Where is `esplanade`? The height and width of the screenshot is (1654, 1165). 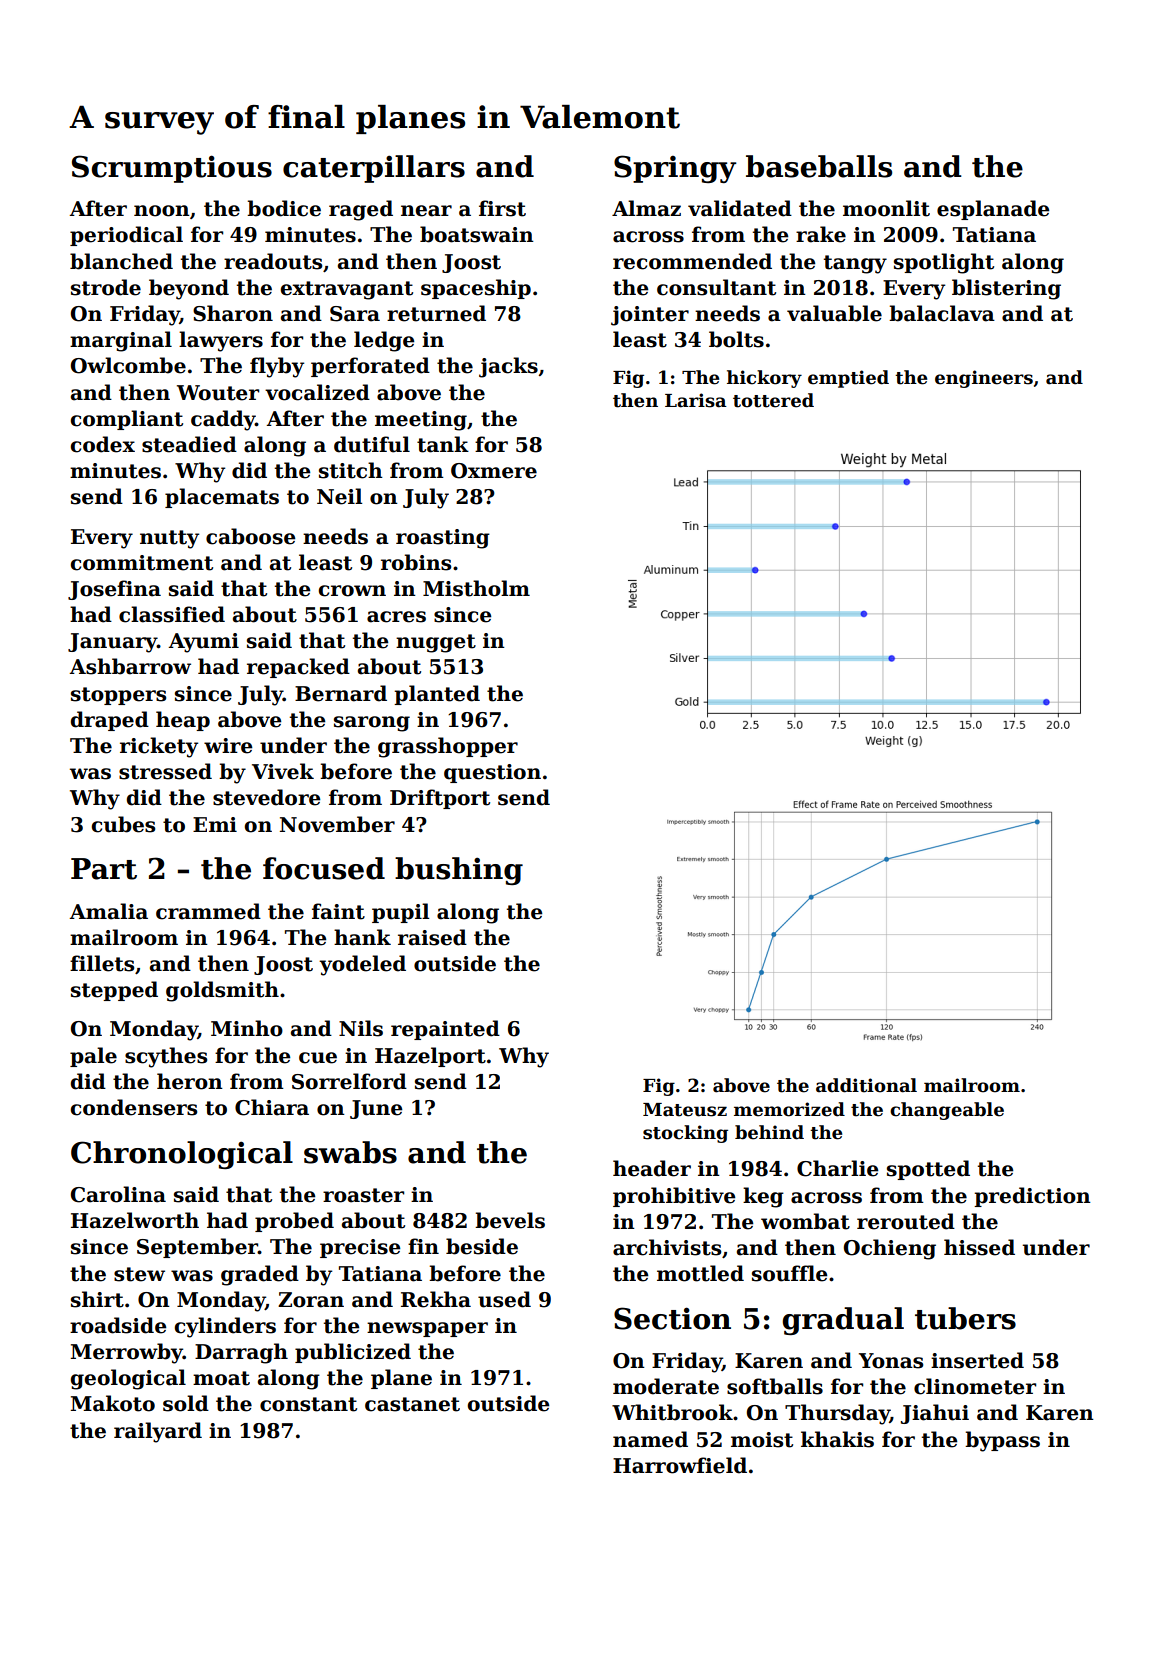
esplanade is located at coordinates (993, 210).
